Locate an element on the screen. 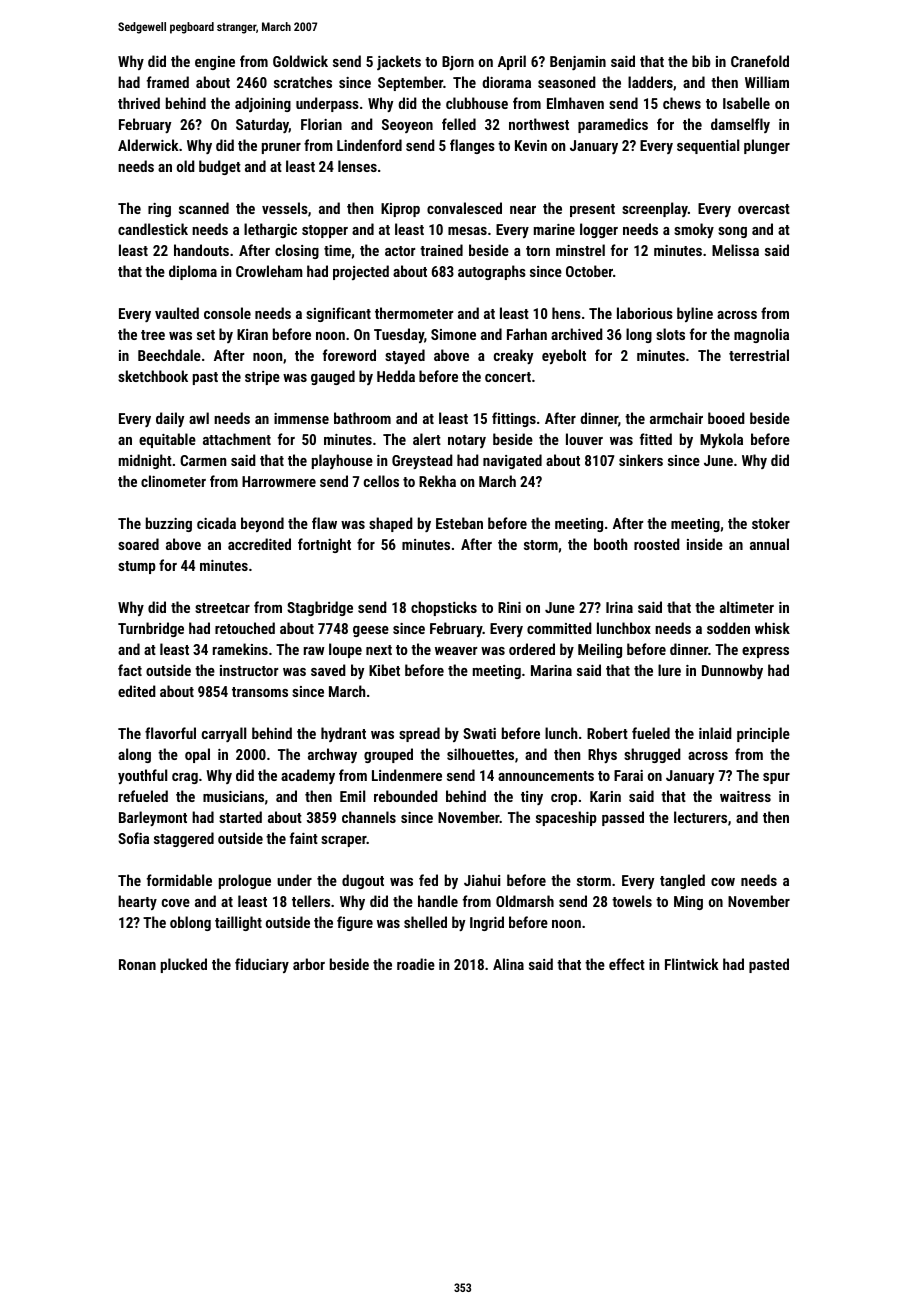 The height and width of the screenshot is (1316, 908). shelled is located at coordinates (425, 922).
